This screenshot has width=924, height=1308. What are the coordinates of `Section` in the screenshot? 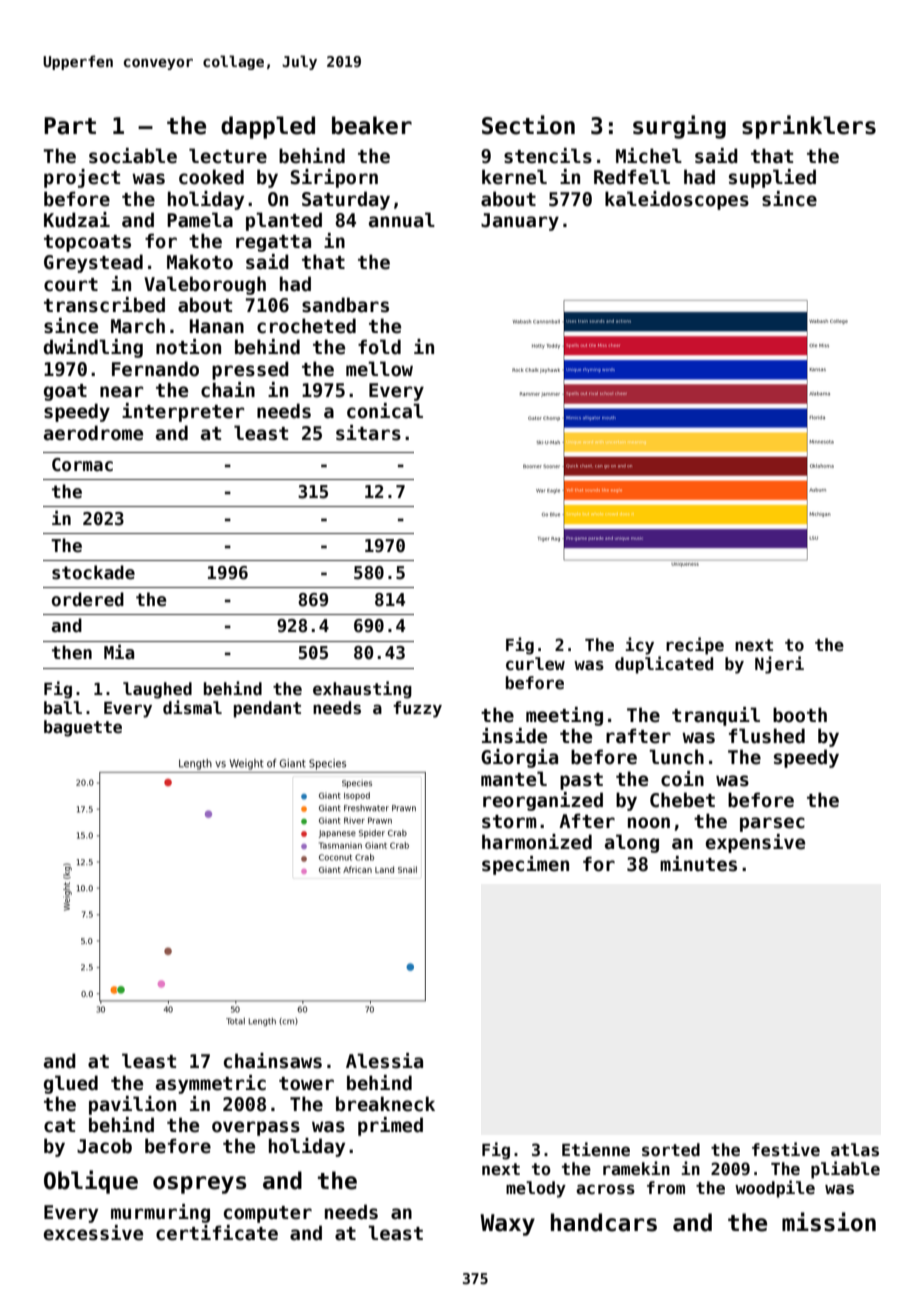 It's located at (528, 125).
